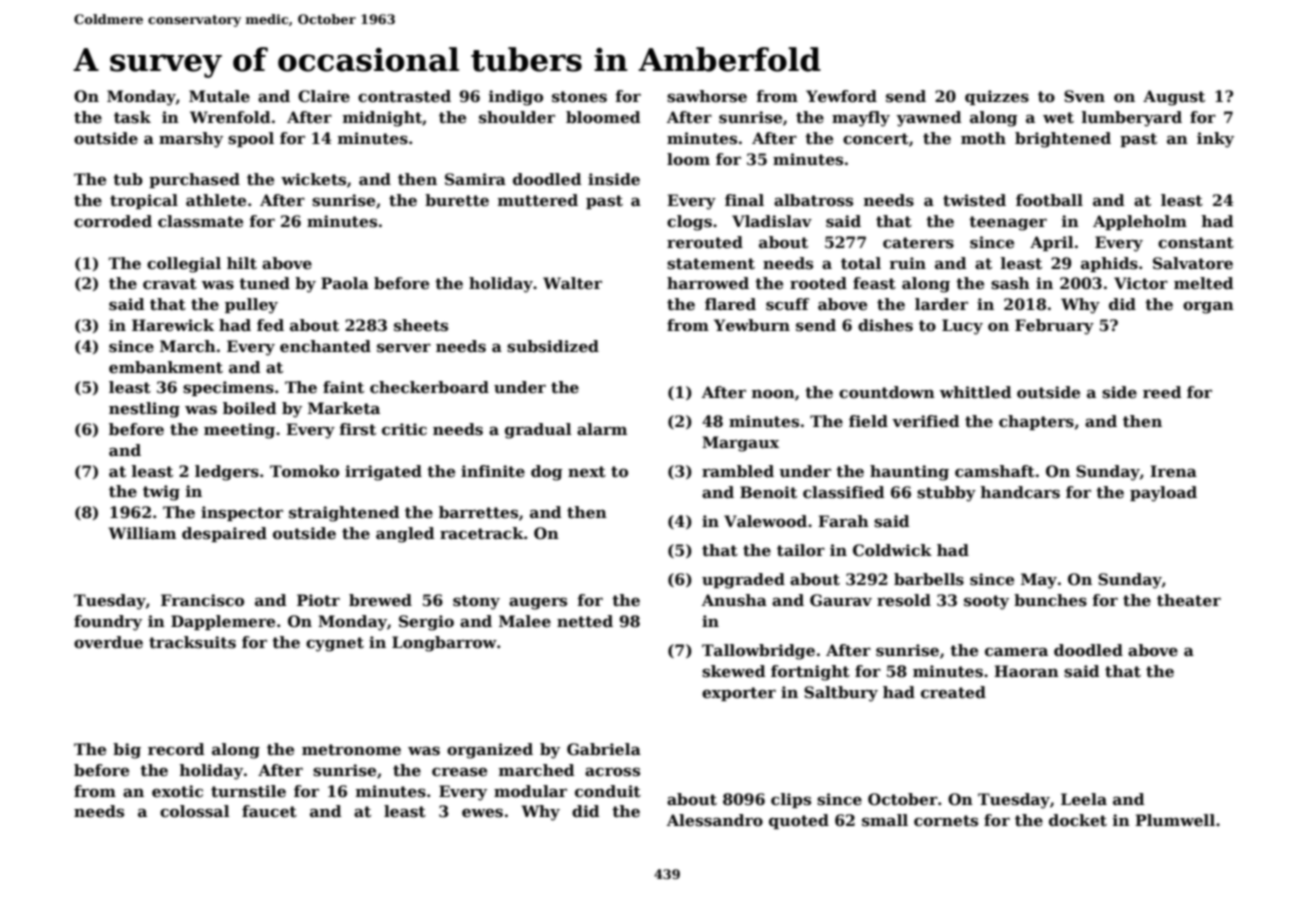  What do you see at coordinates (270, 325) in the screenshot?
I see `fed` at bounding box center [270, 325].
